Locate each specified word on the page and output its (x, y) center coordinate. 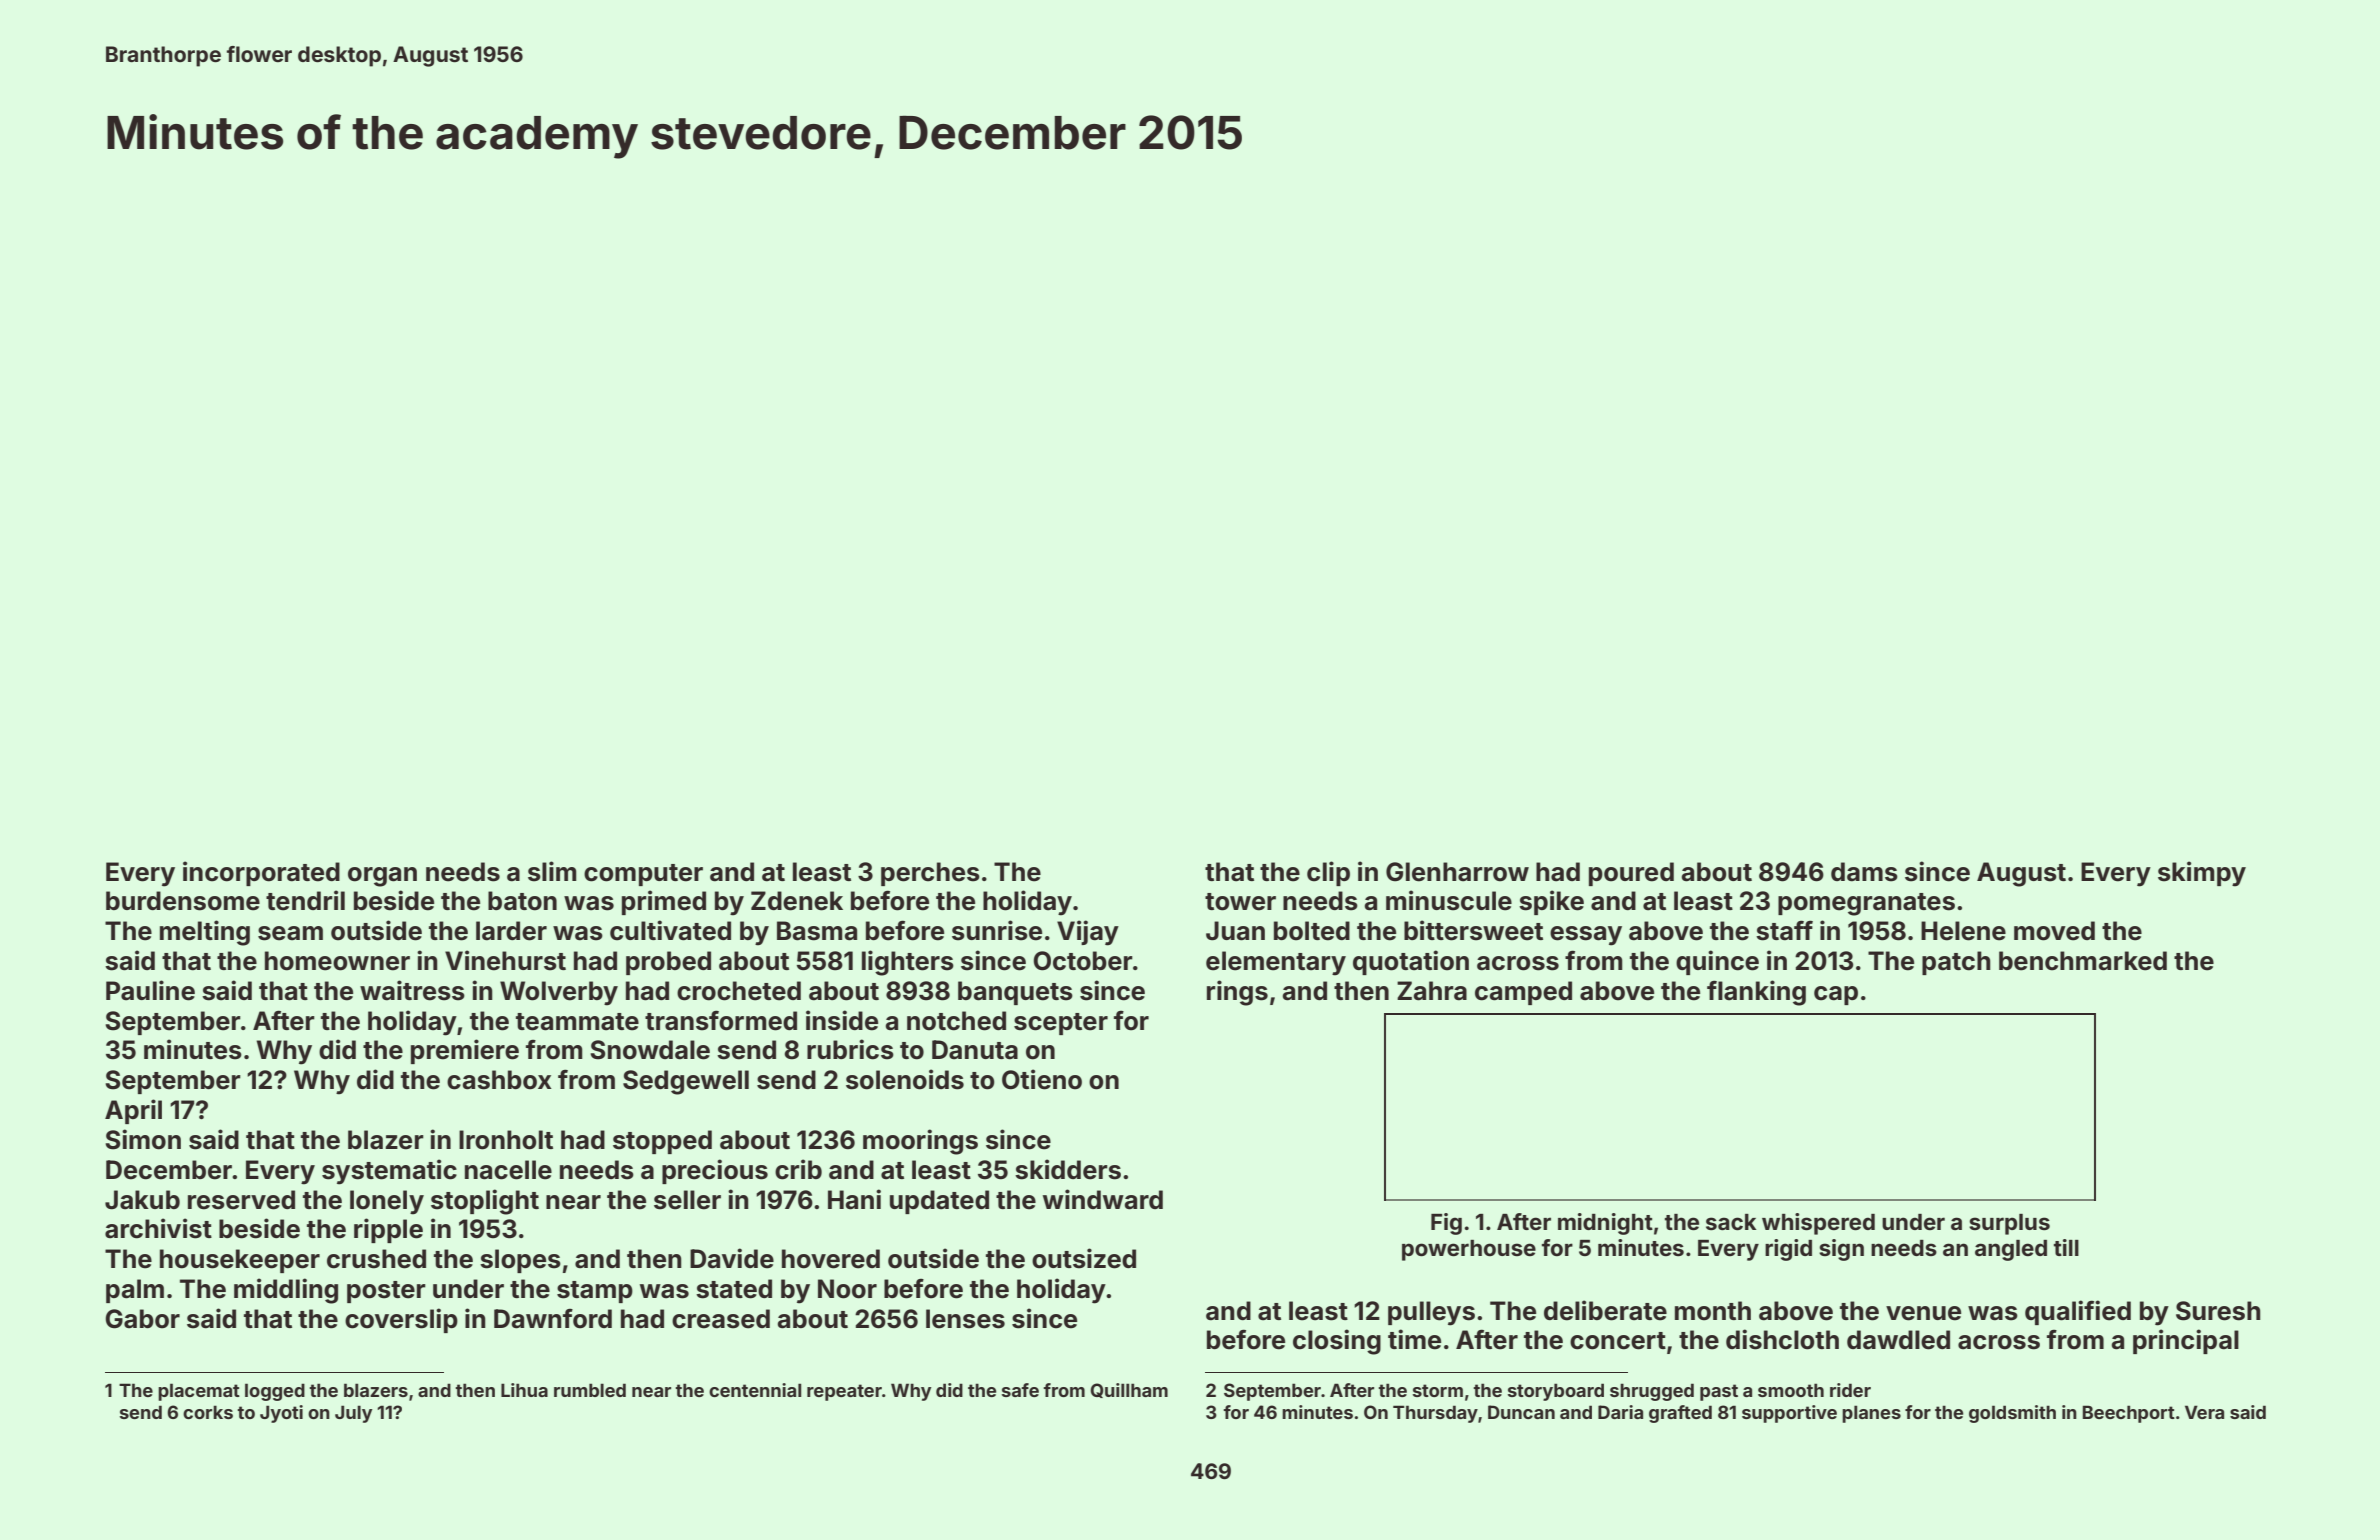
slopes (520, 1261)
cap (1836, 995)
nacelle (508, 1170)
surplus (2009, 1224)
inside (842, 1020)
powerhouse (1469, 1250)
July (353, 1414)
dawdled (1898, 1340)
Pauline (150, 990)
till (2066, 1247)
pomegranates (1866, 904)
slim (552, 871)
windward (1103, 1199)
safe (1020, 1390)
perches (930, 874)
